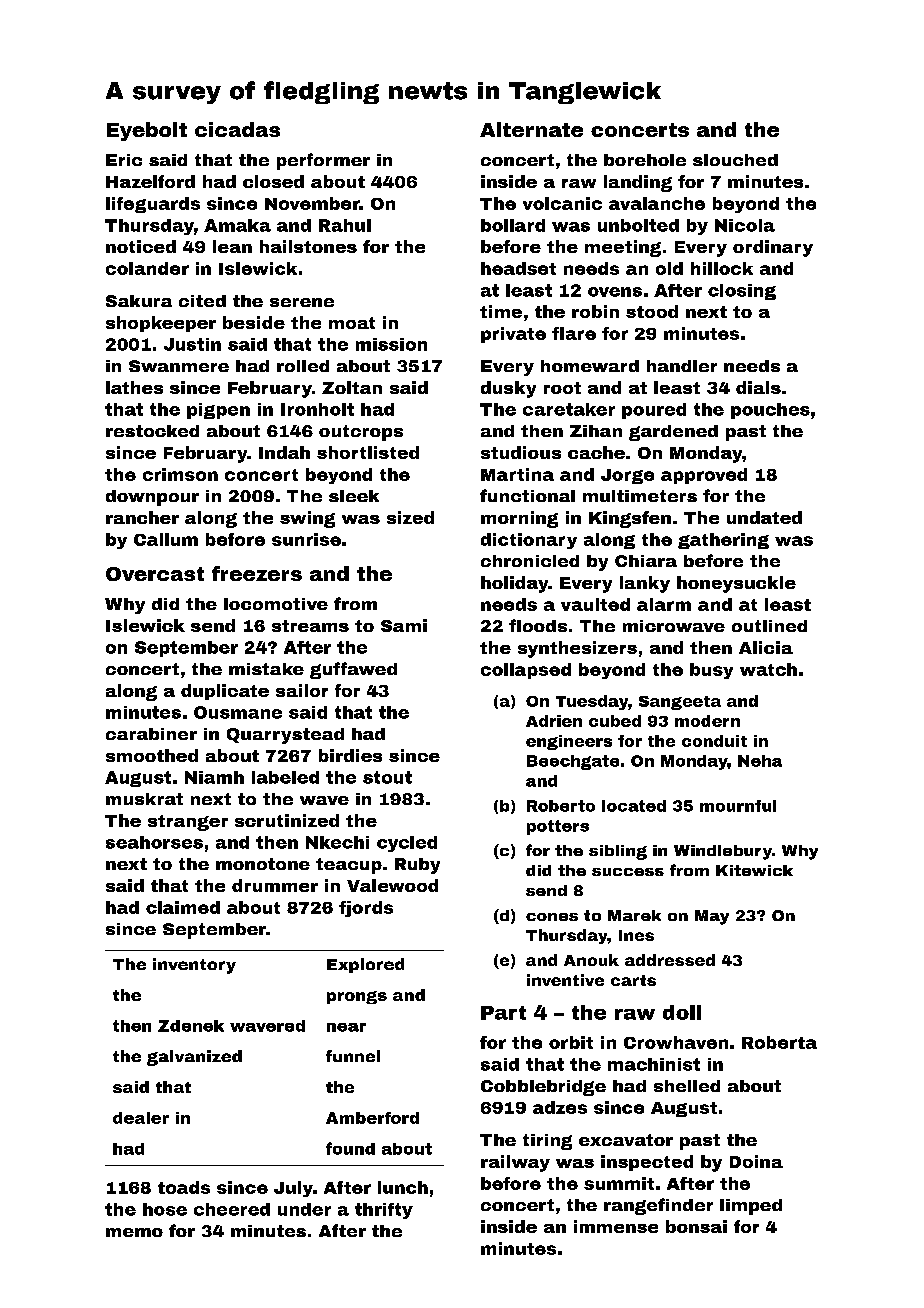  I want to click on slouched, so click(735, 160).
